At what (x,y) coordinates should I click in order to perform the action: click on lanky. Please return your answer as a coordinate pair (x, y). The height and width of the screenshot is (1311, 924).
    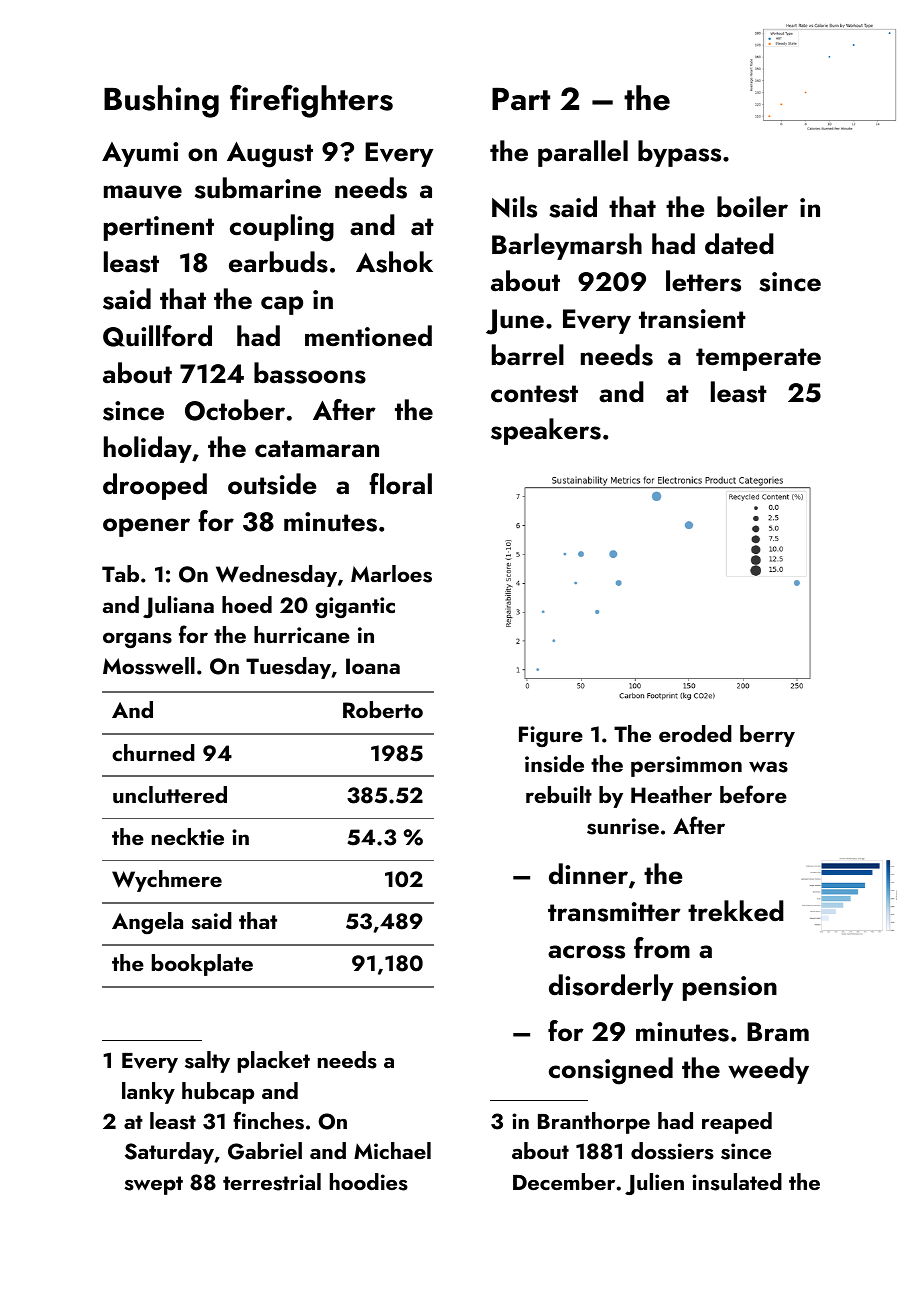
    Looking at the image, I should click on (148, 1093).
